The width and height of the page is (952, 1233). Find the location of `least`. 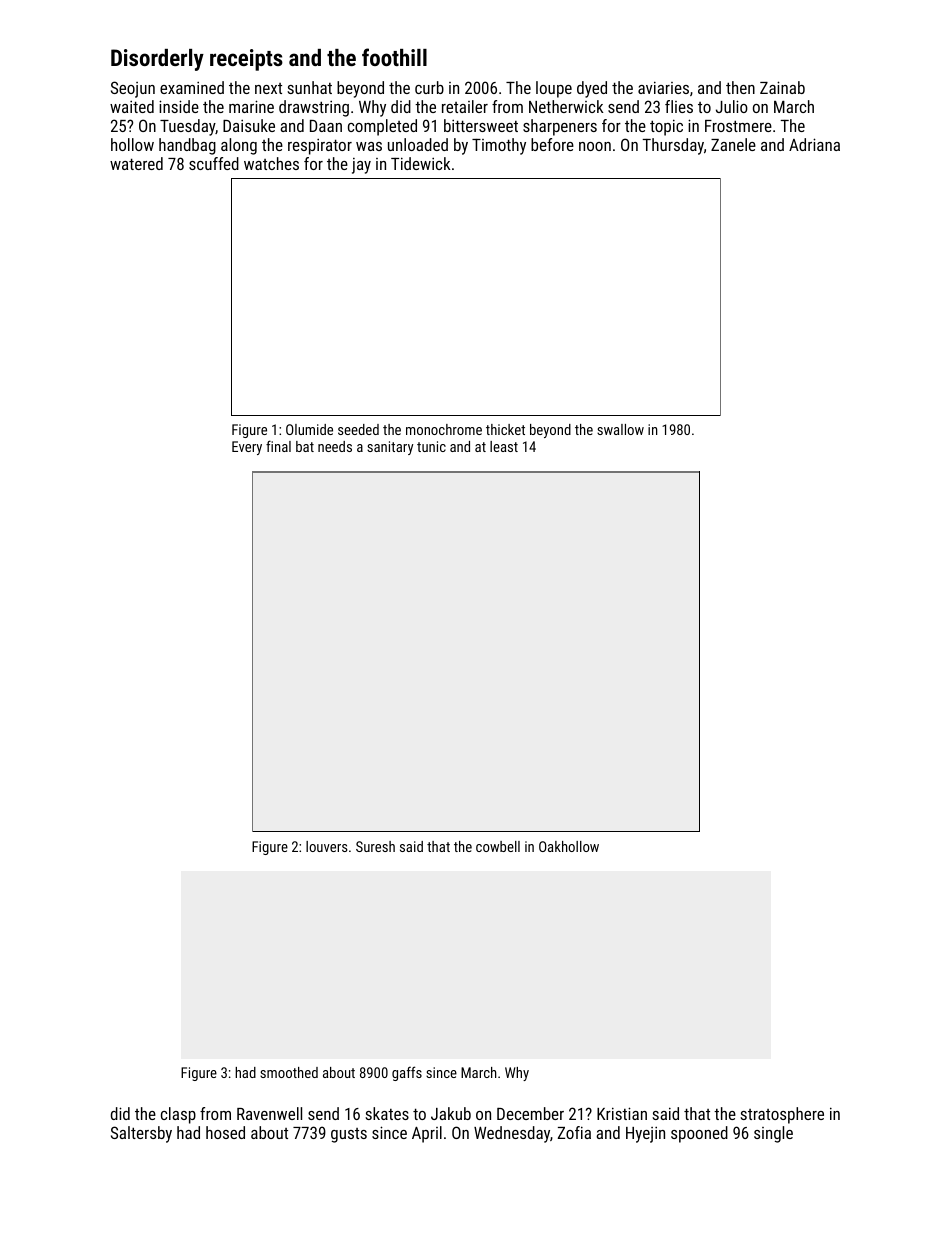

least is located at coordinates (504, 446).
